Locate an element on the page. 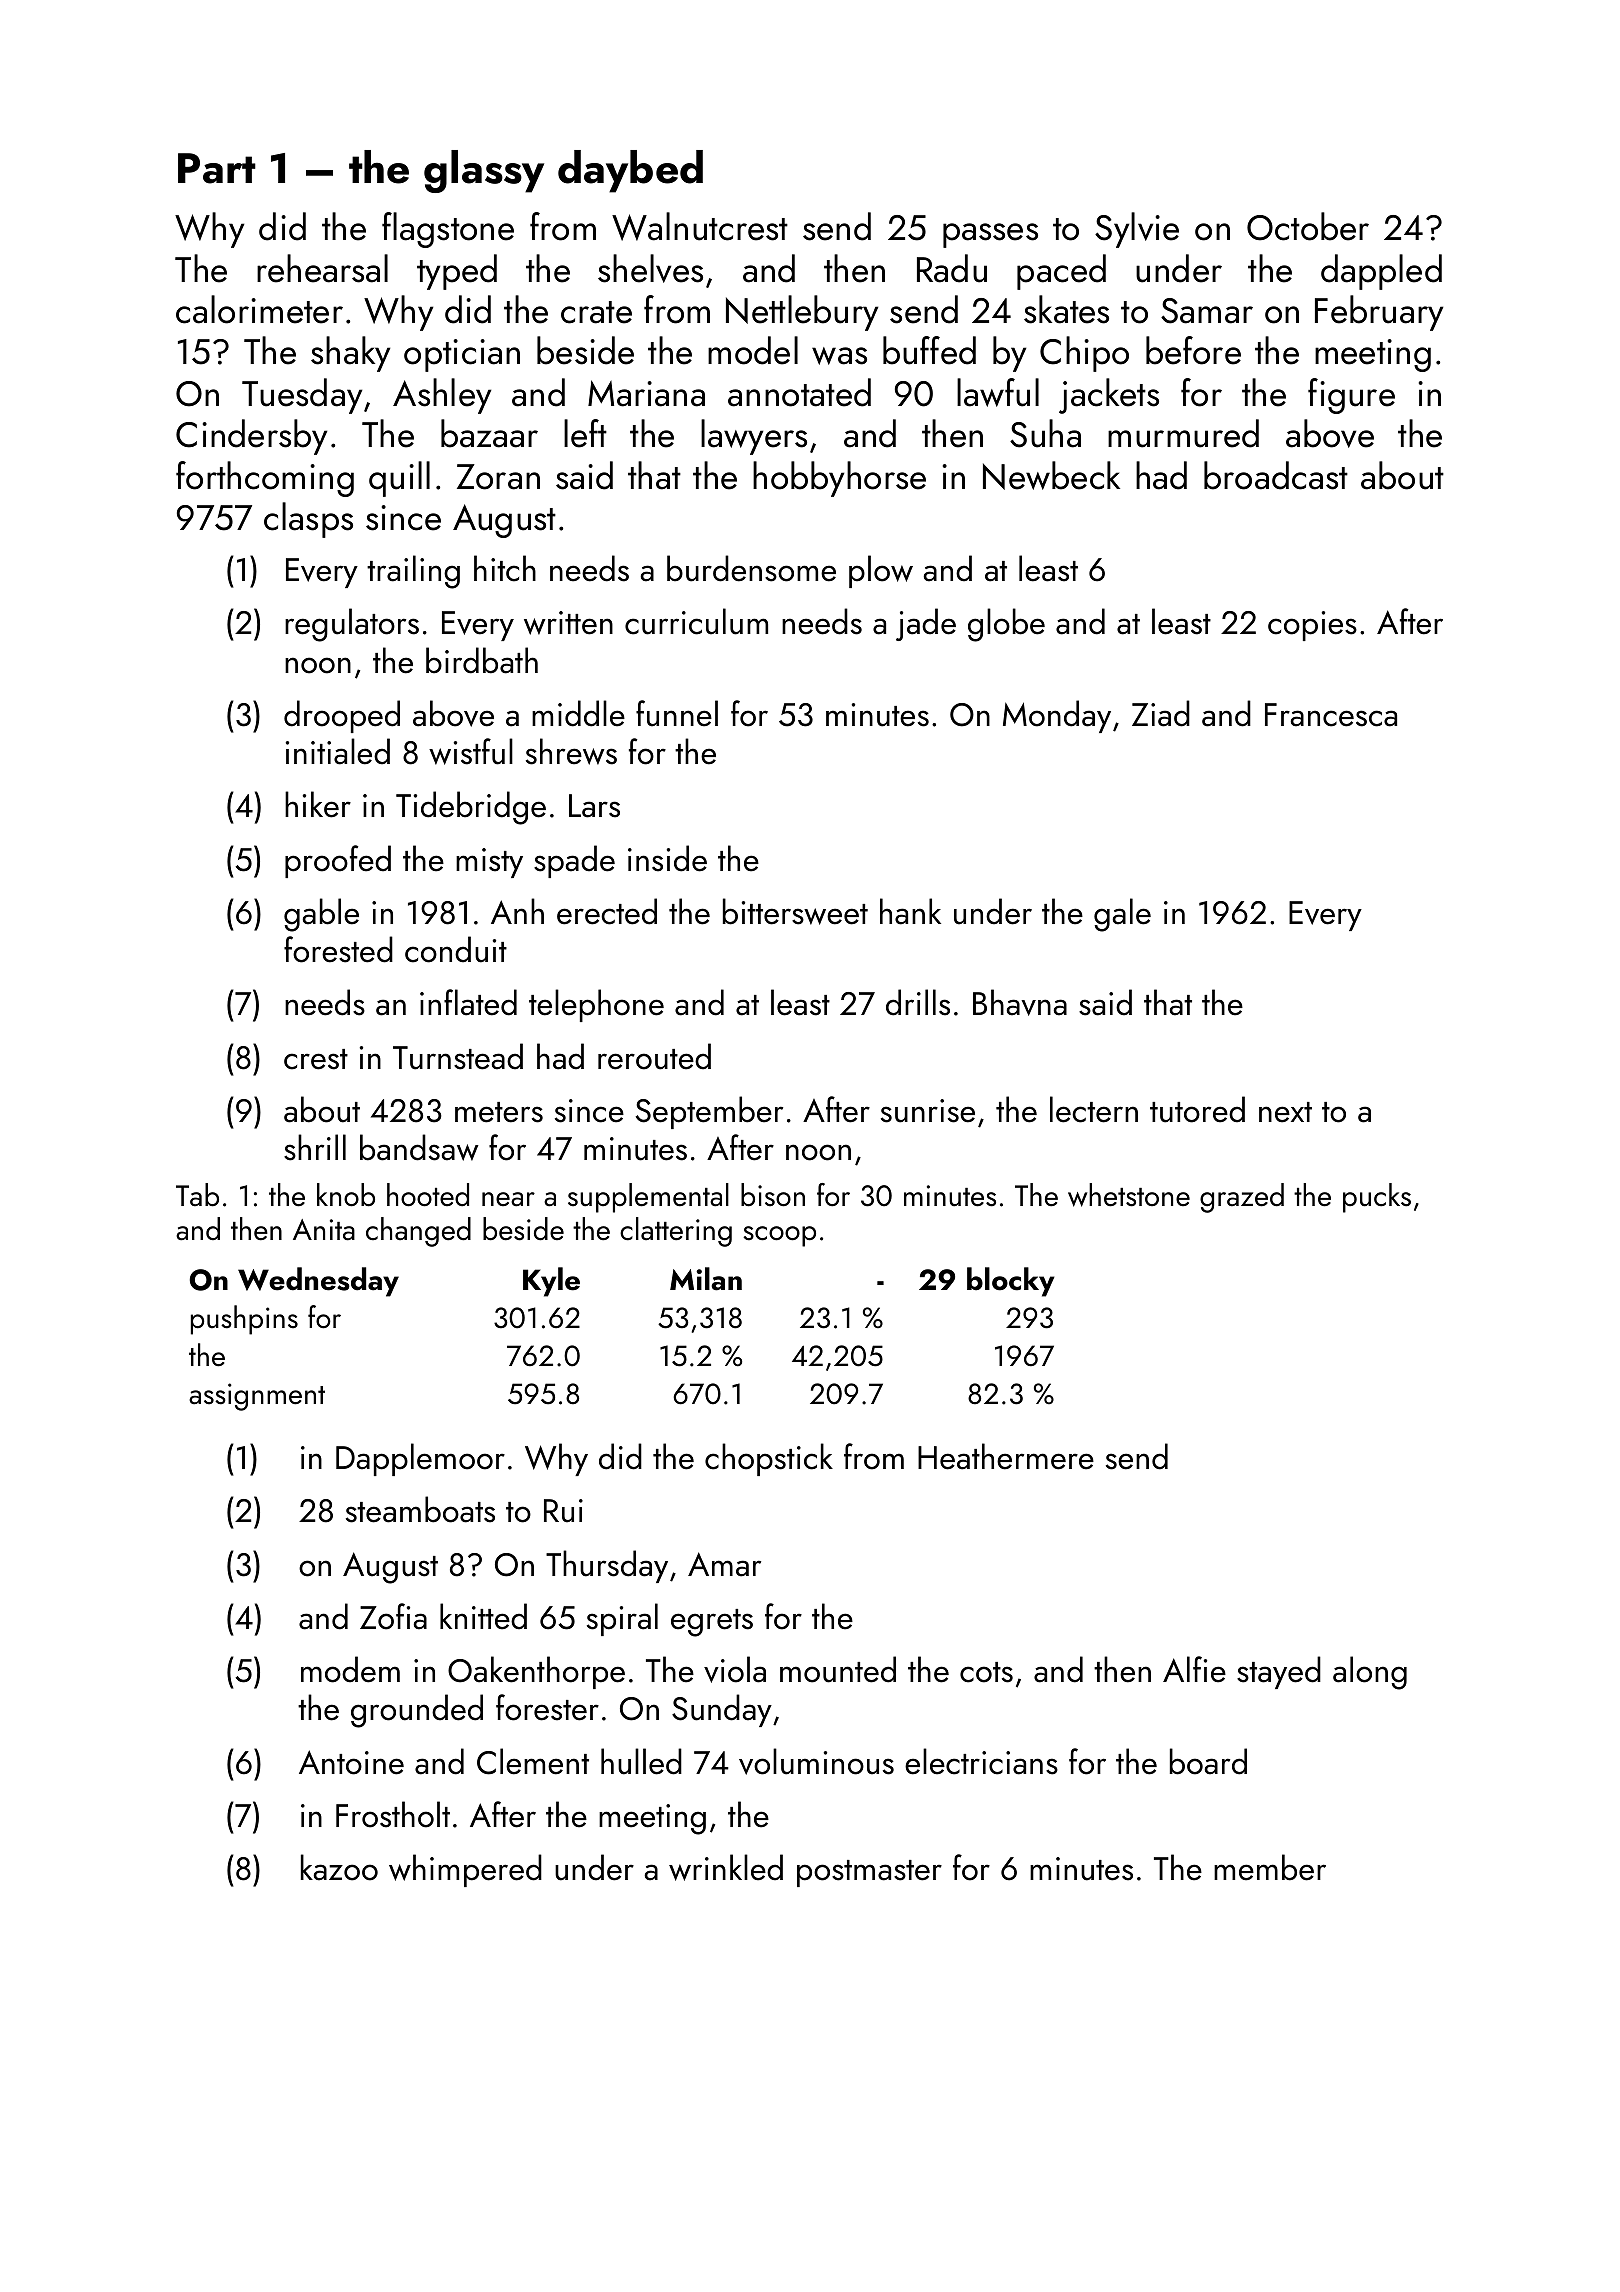  hiker is located at coordinates (318, 804).
